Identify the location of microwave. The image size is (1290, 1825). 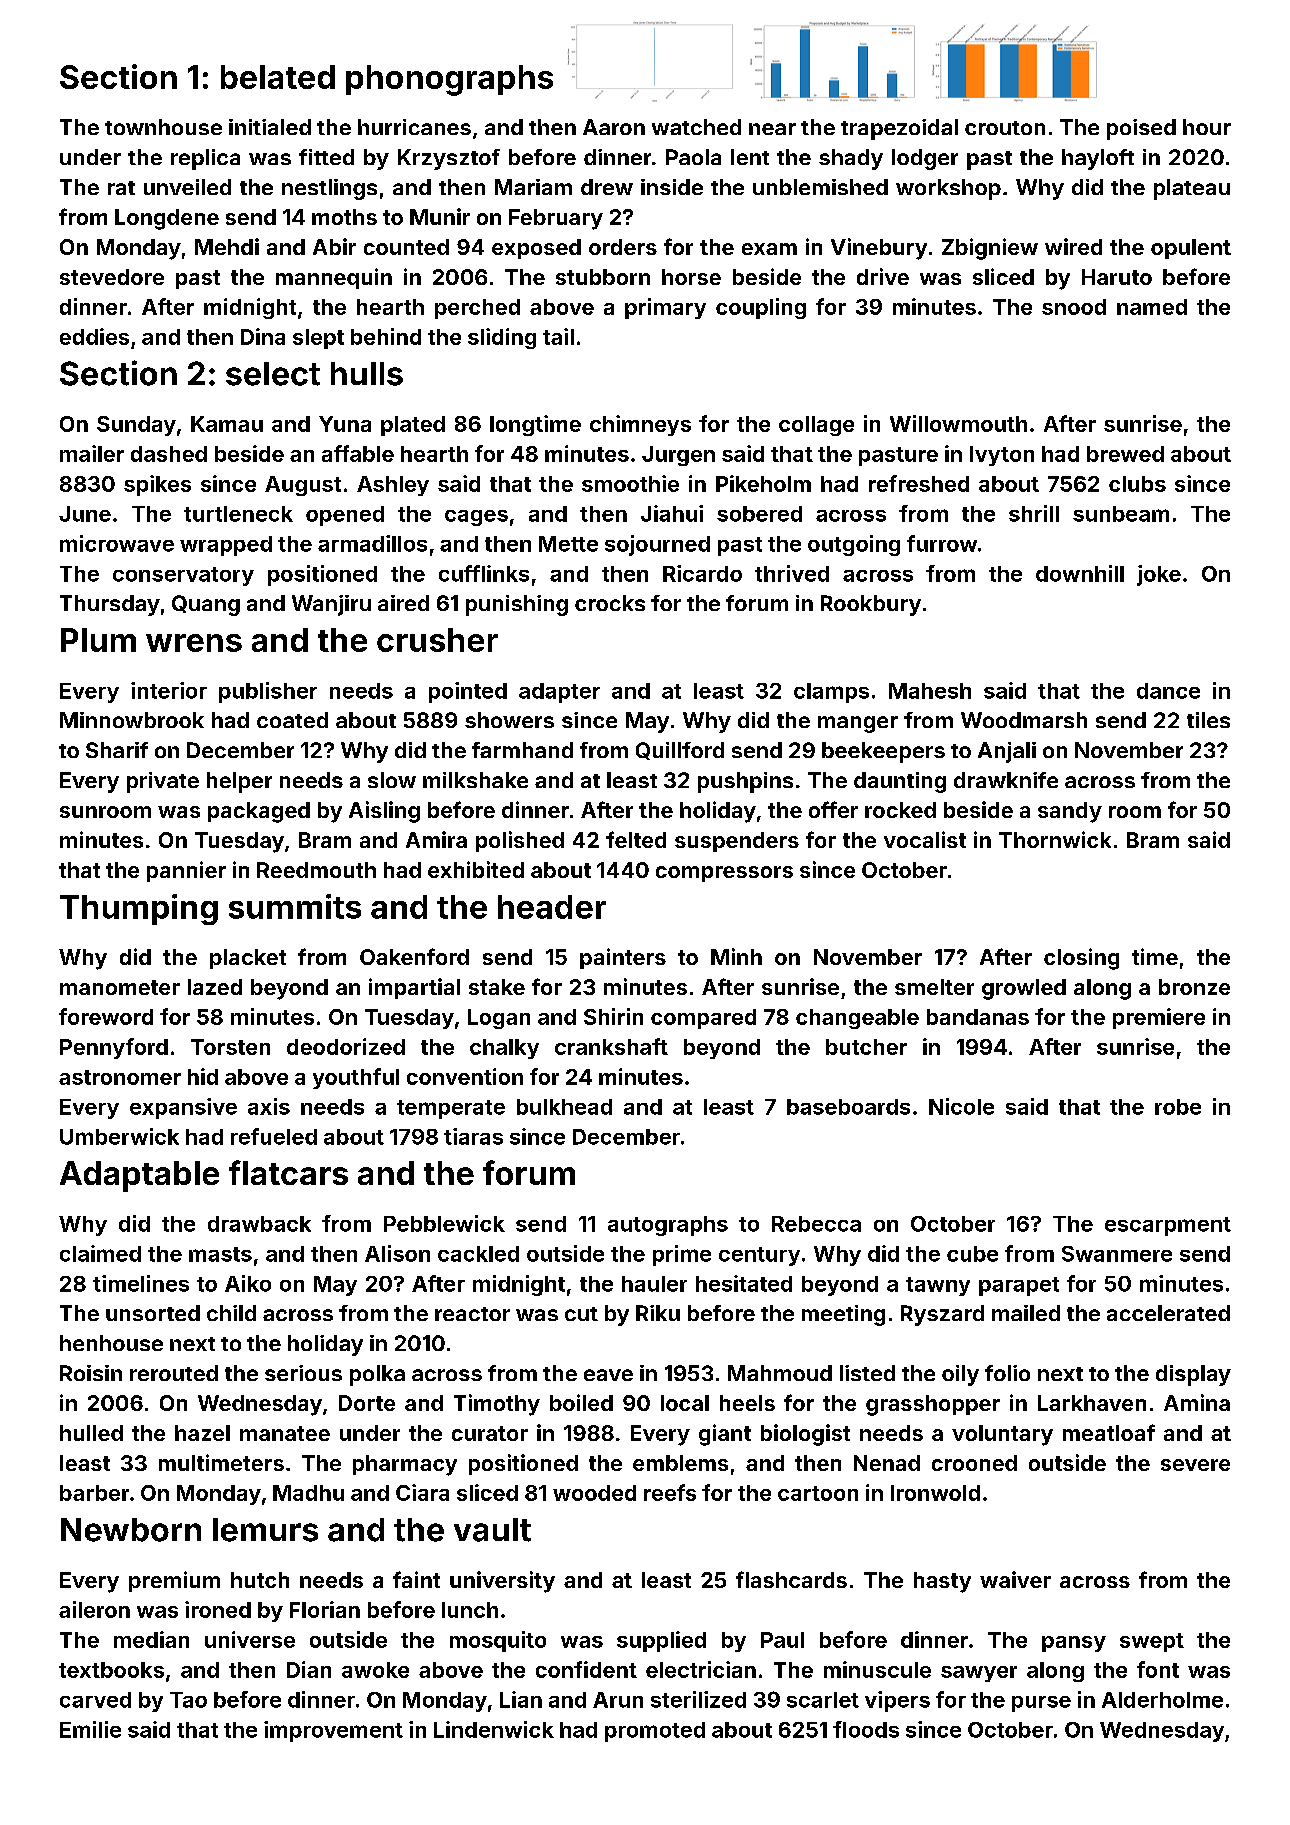
(117, 543).
